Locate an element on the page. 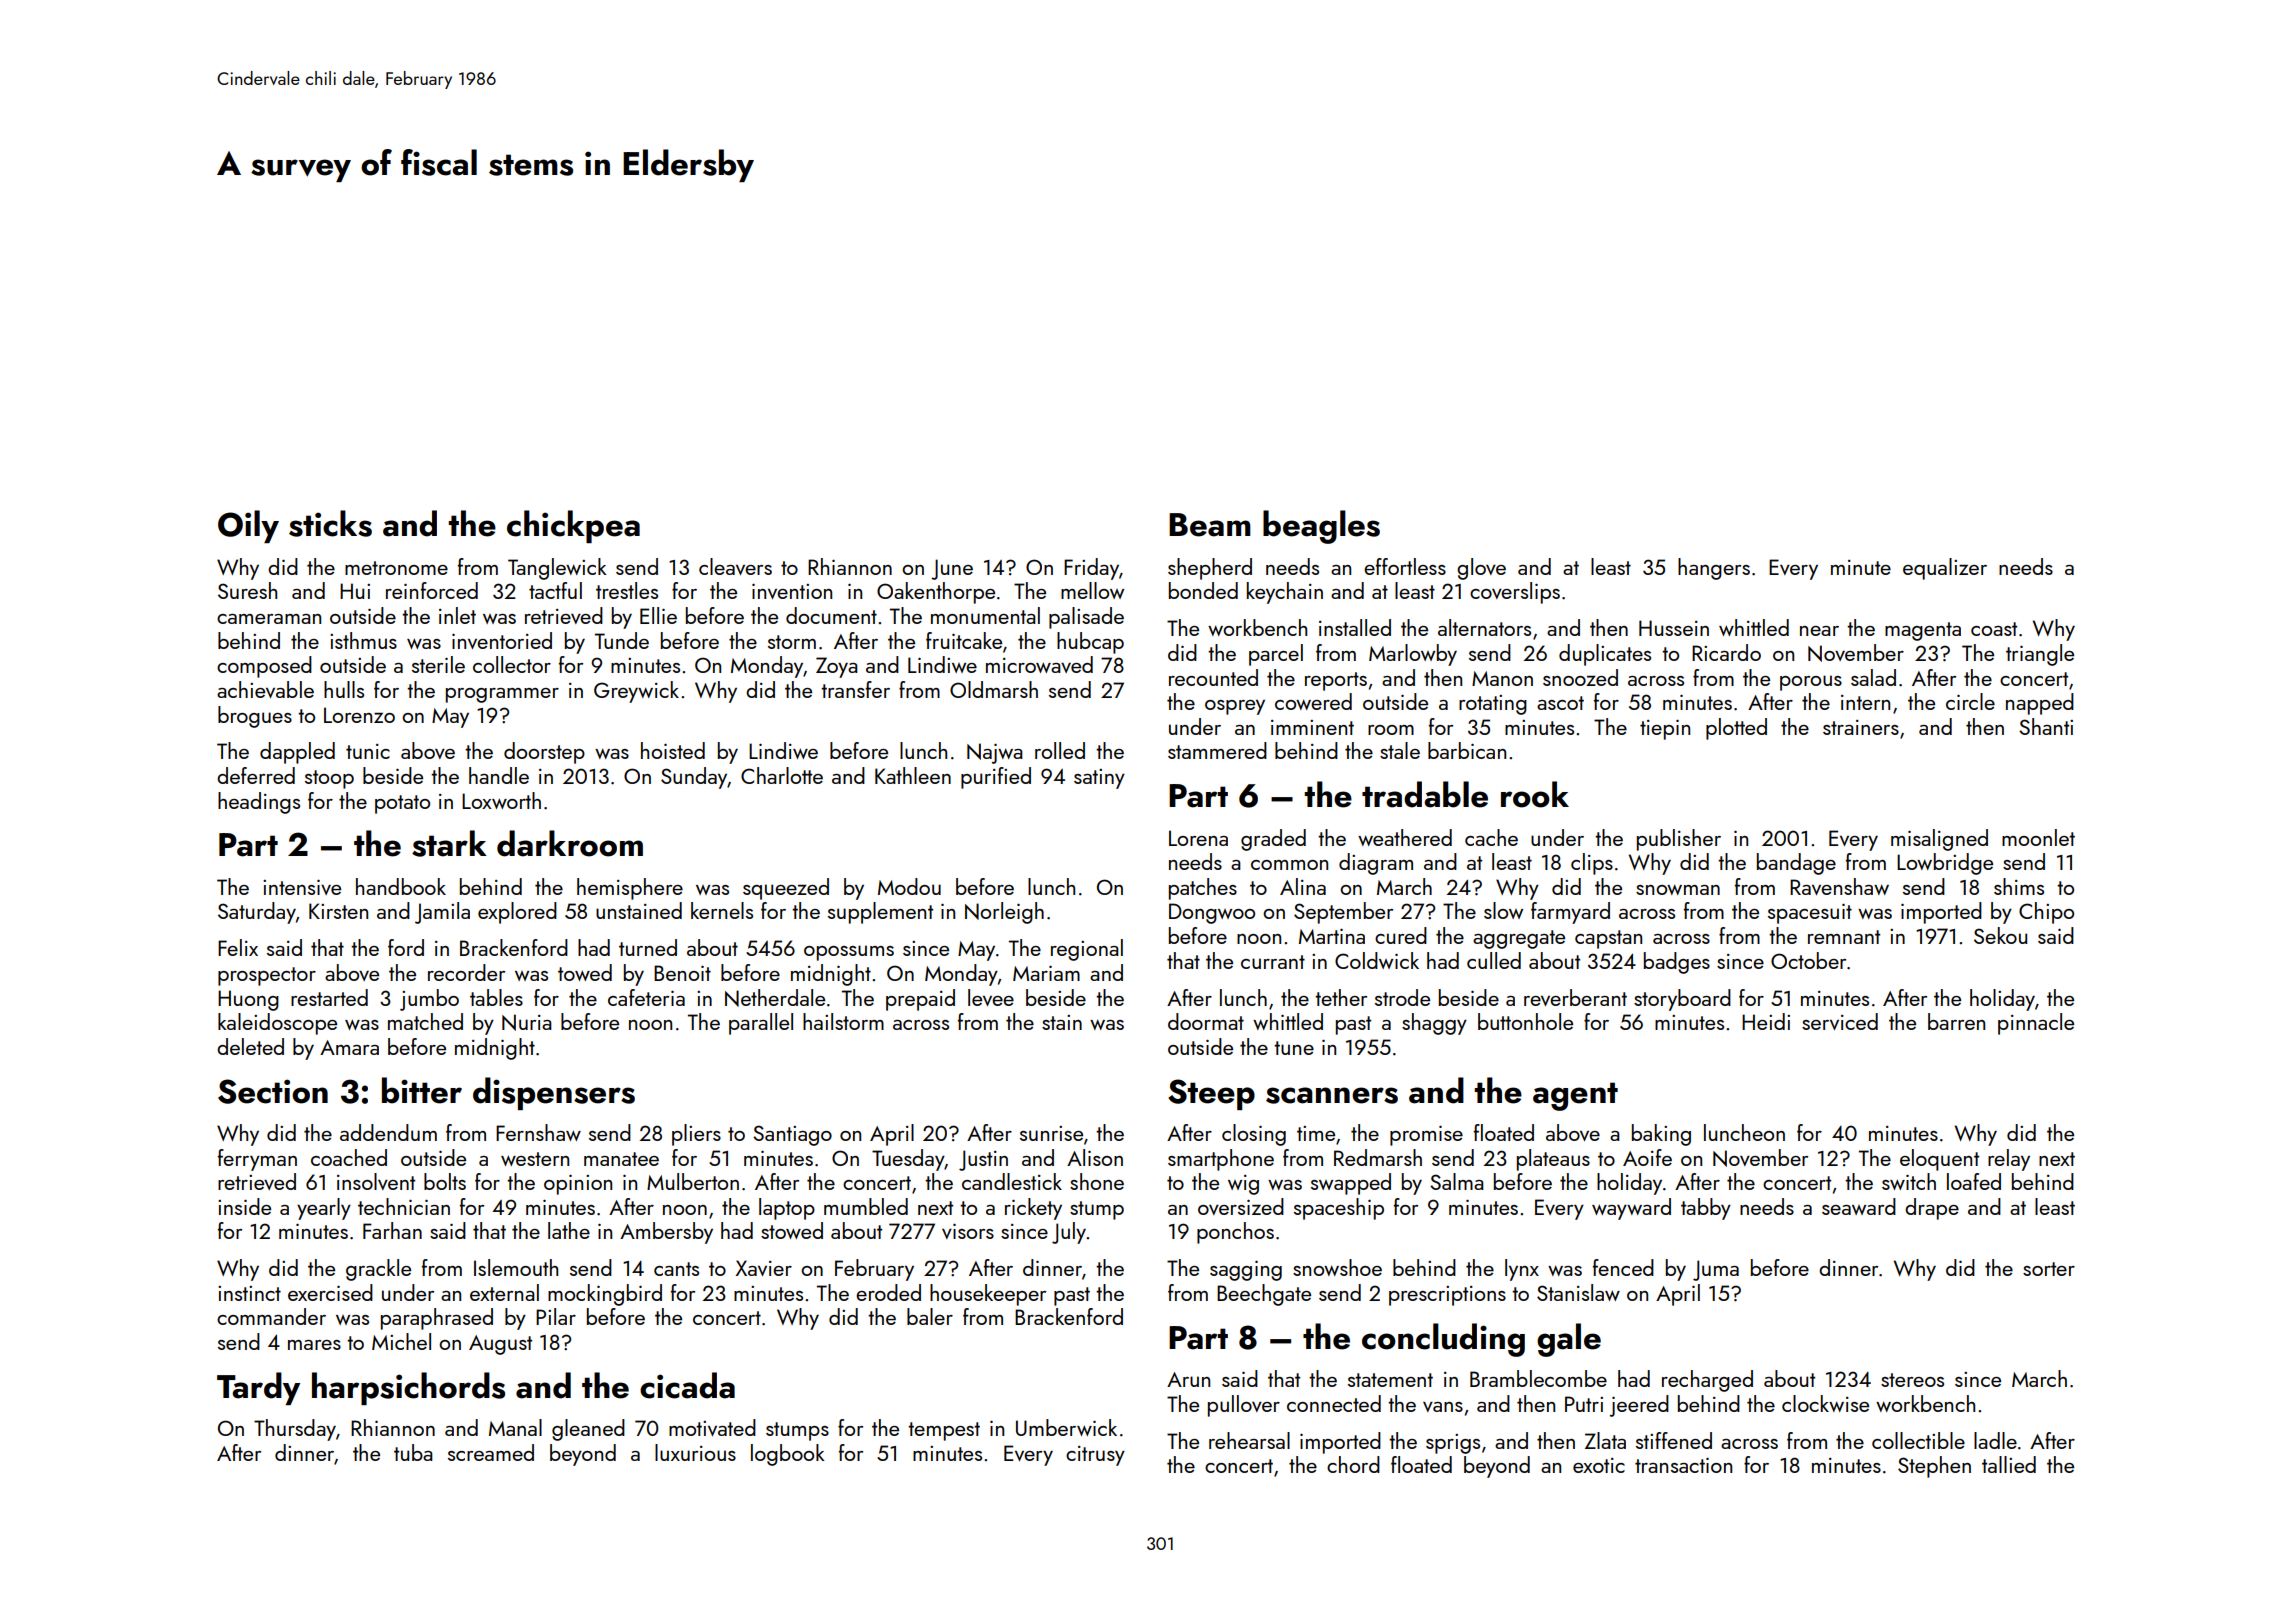 The width and height of the page is (2292, 1620). equalizer is located at coordinates (1945, 569).
